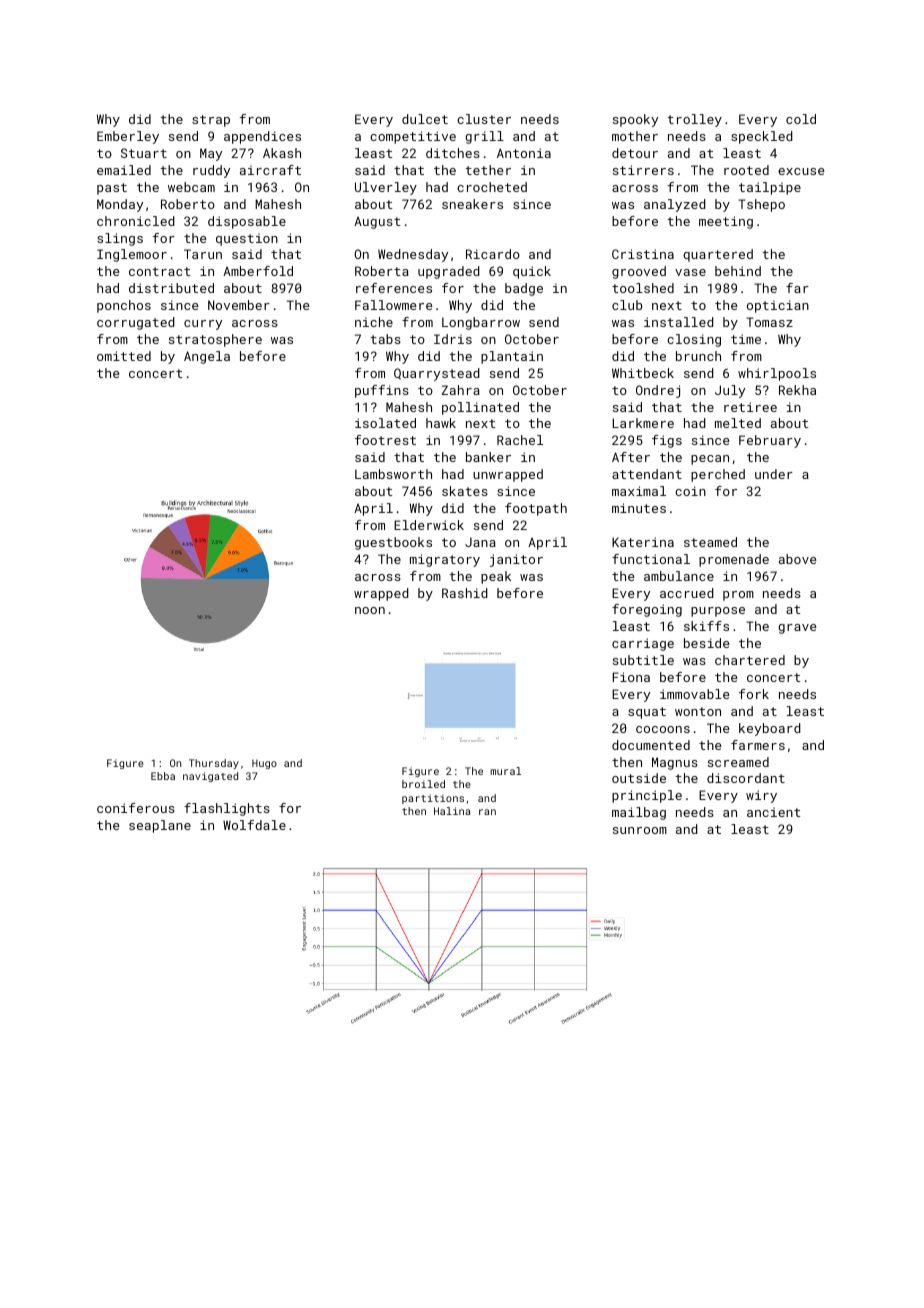  What do you see at coordinates (750, 407) in the page?
I see `retiree` at bounding box center [750, 407].
